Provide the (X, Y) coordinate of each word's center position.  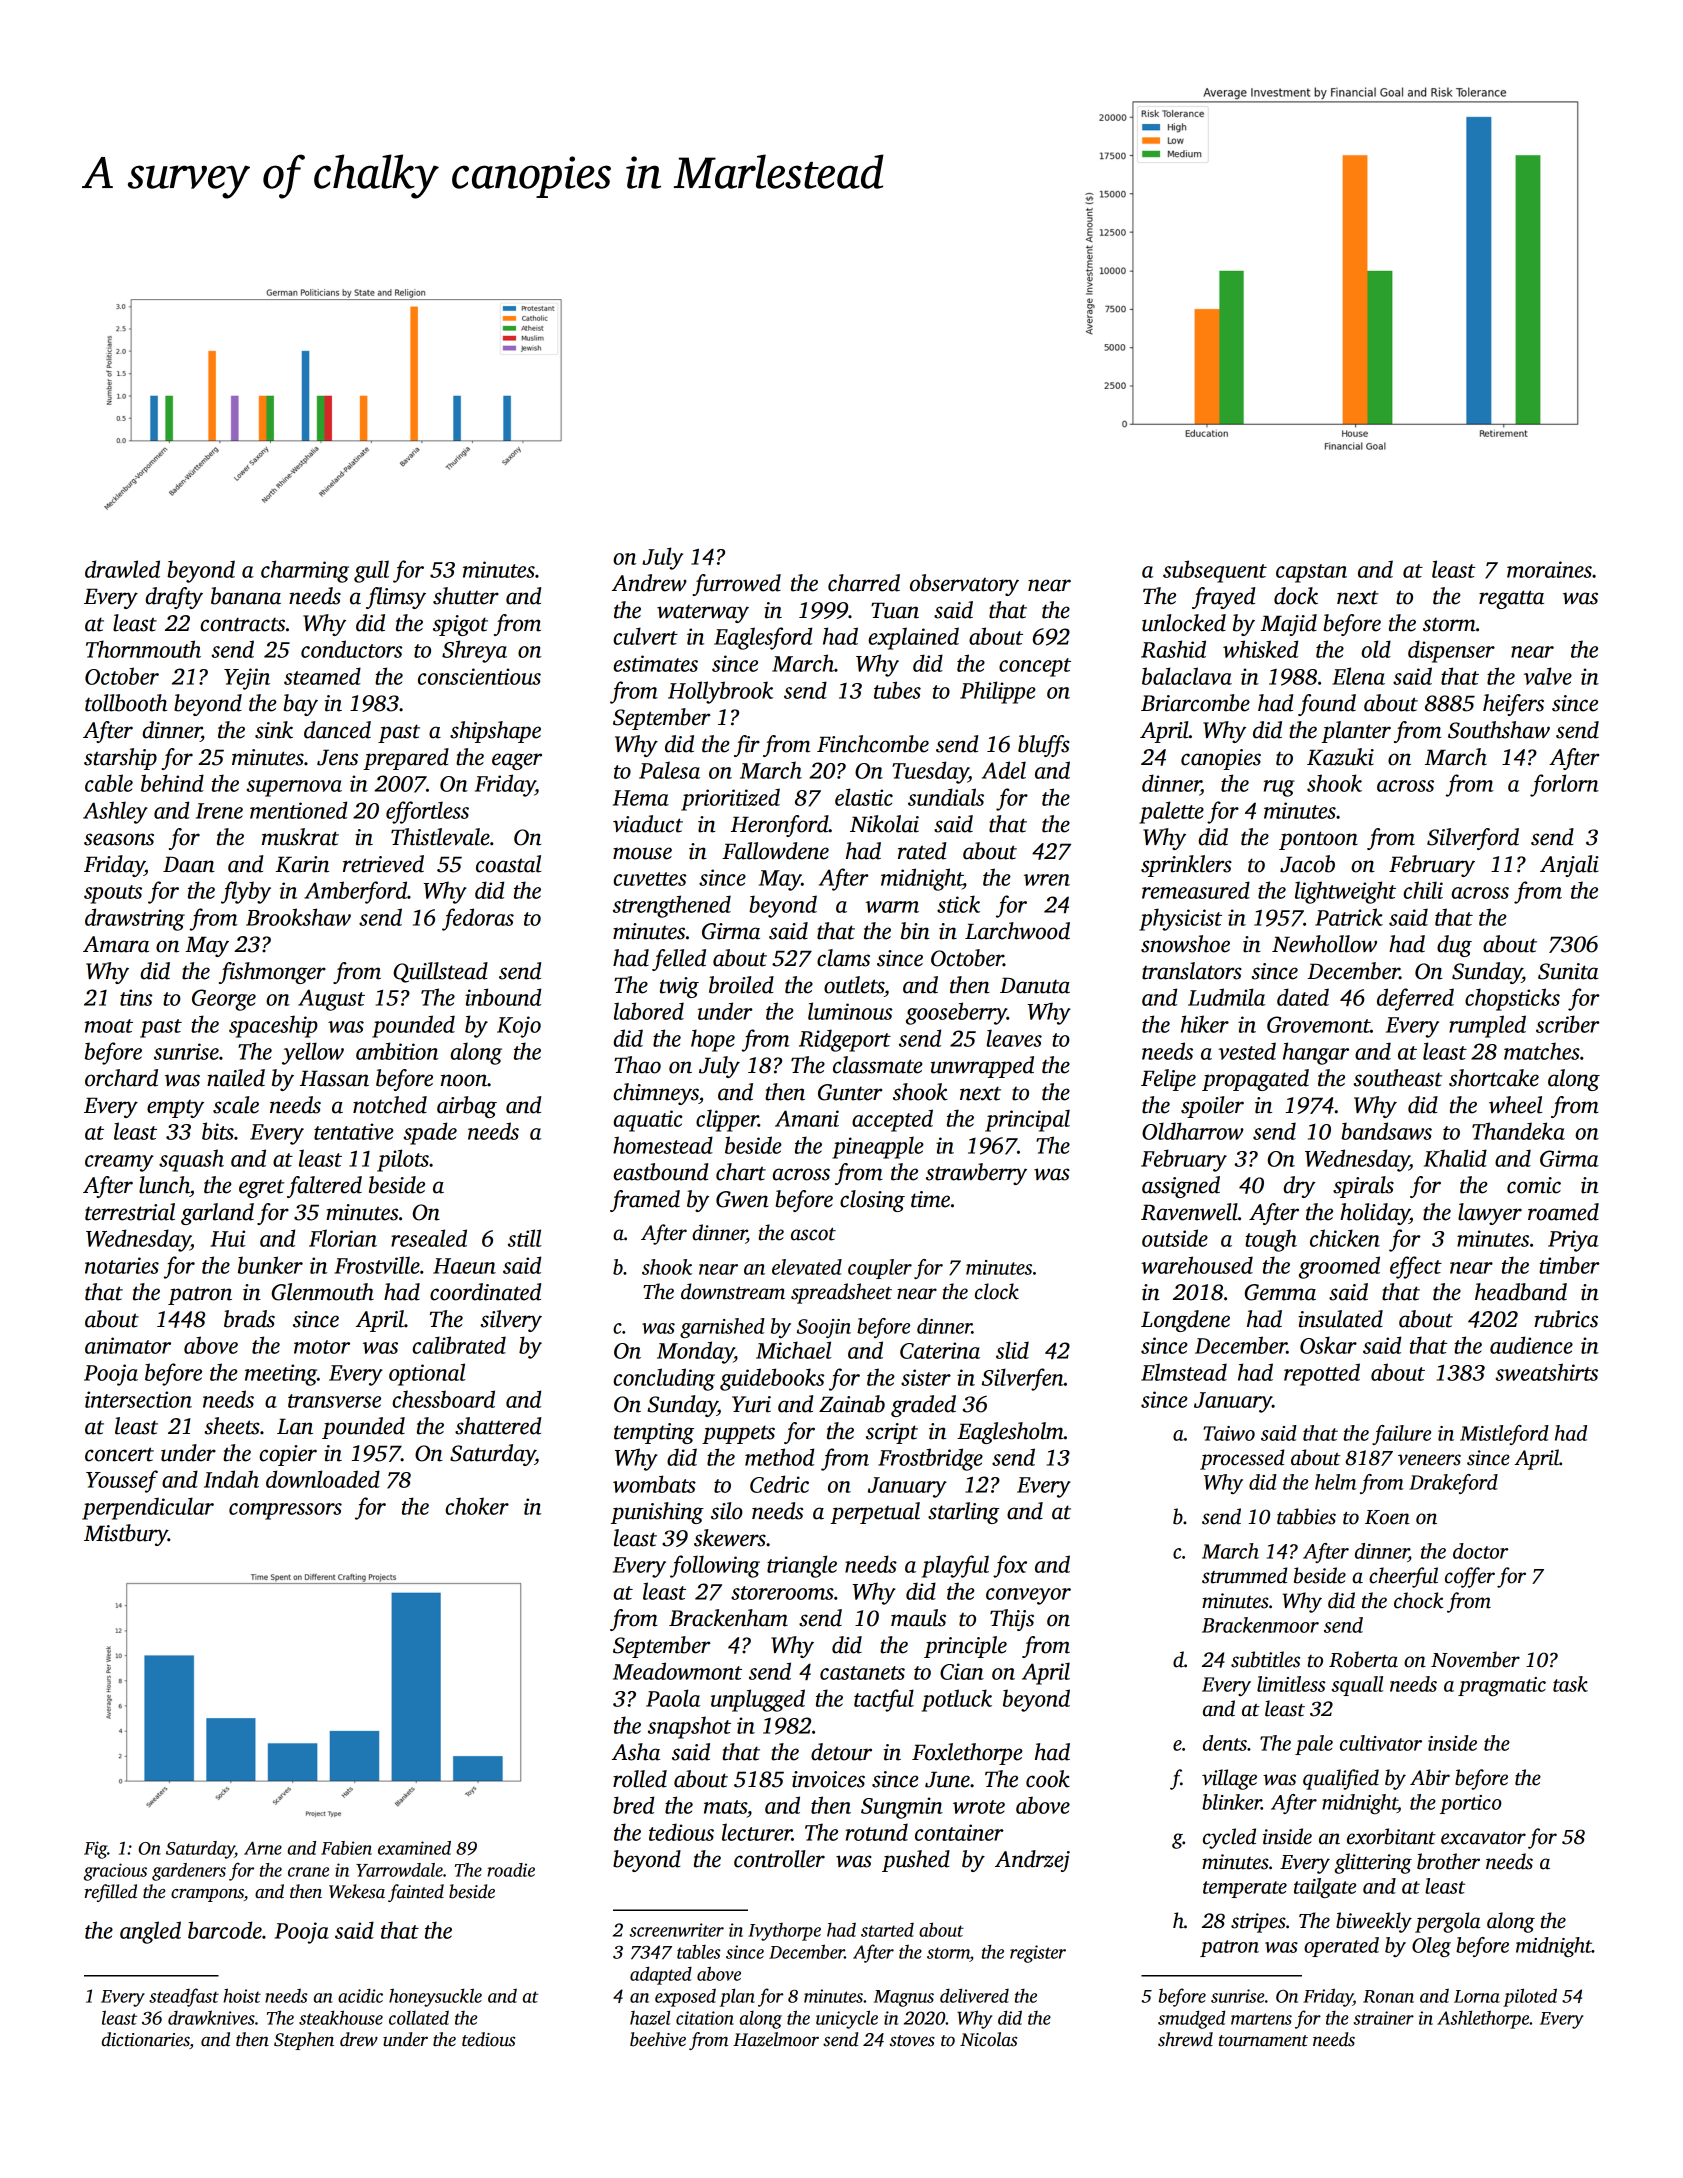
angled (150, 1932)
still (524, 1238)
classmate (877, 1065)
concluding (664, 1379)
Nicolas (988, 2039)
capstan (1311, 573)
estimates (655, 663)
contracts (242, 624)
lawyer (1490, 1214)
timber (1569, 1265)
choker (477, 1506)
